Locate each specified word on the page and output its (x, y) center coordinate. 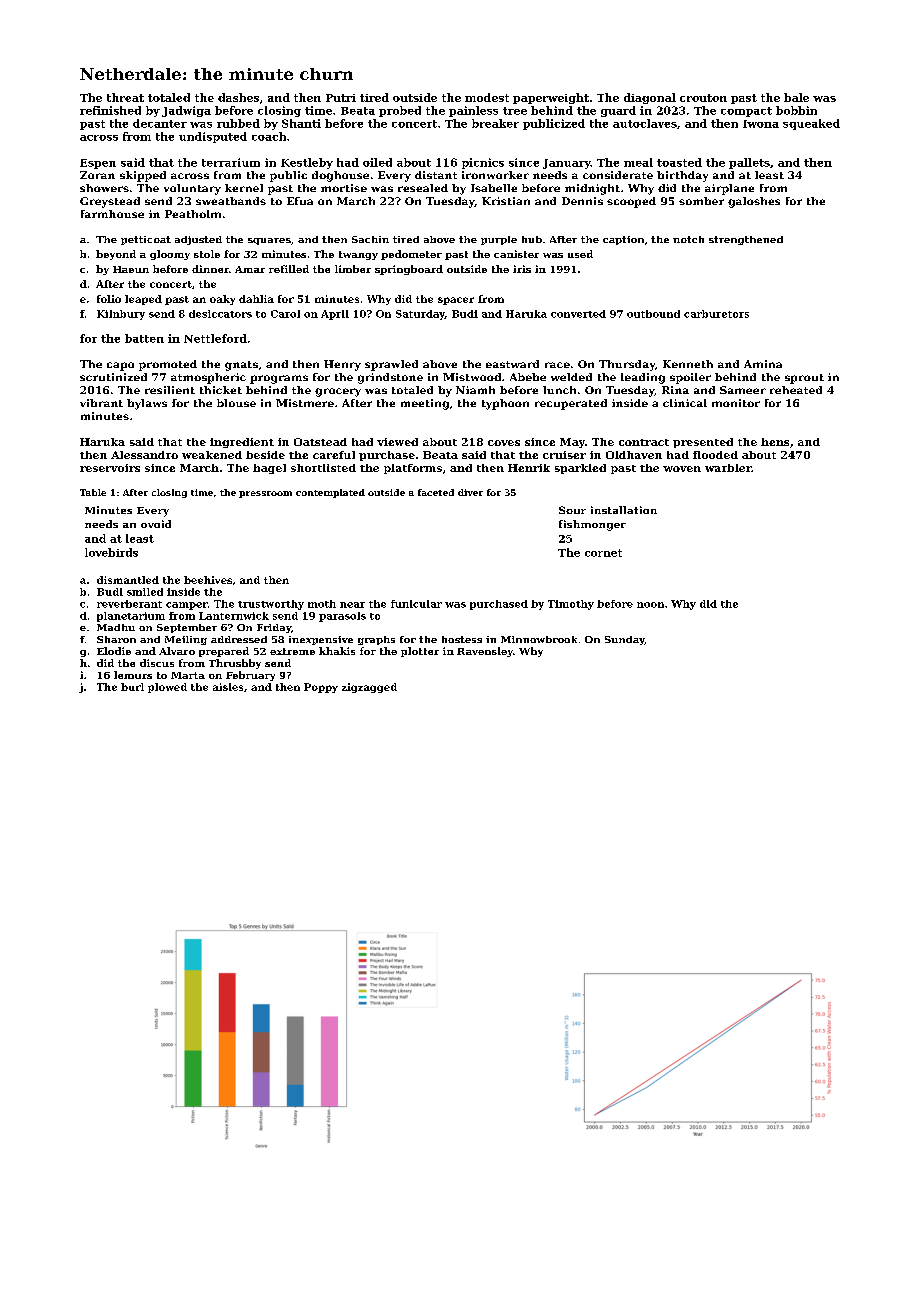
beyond (116, 255)
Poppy (321, 688)
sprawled (391, 365)
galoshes (754, 202)
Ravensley (485, 652)
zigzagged (369, 688)
